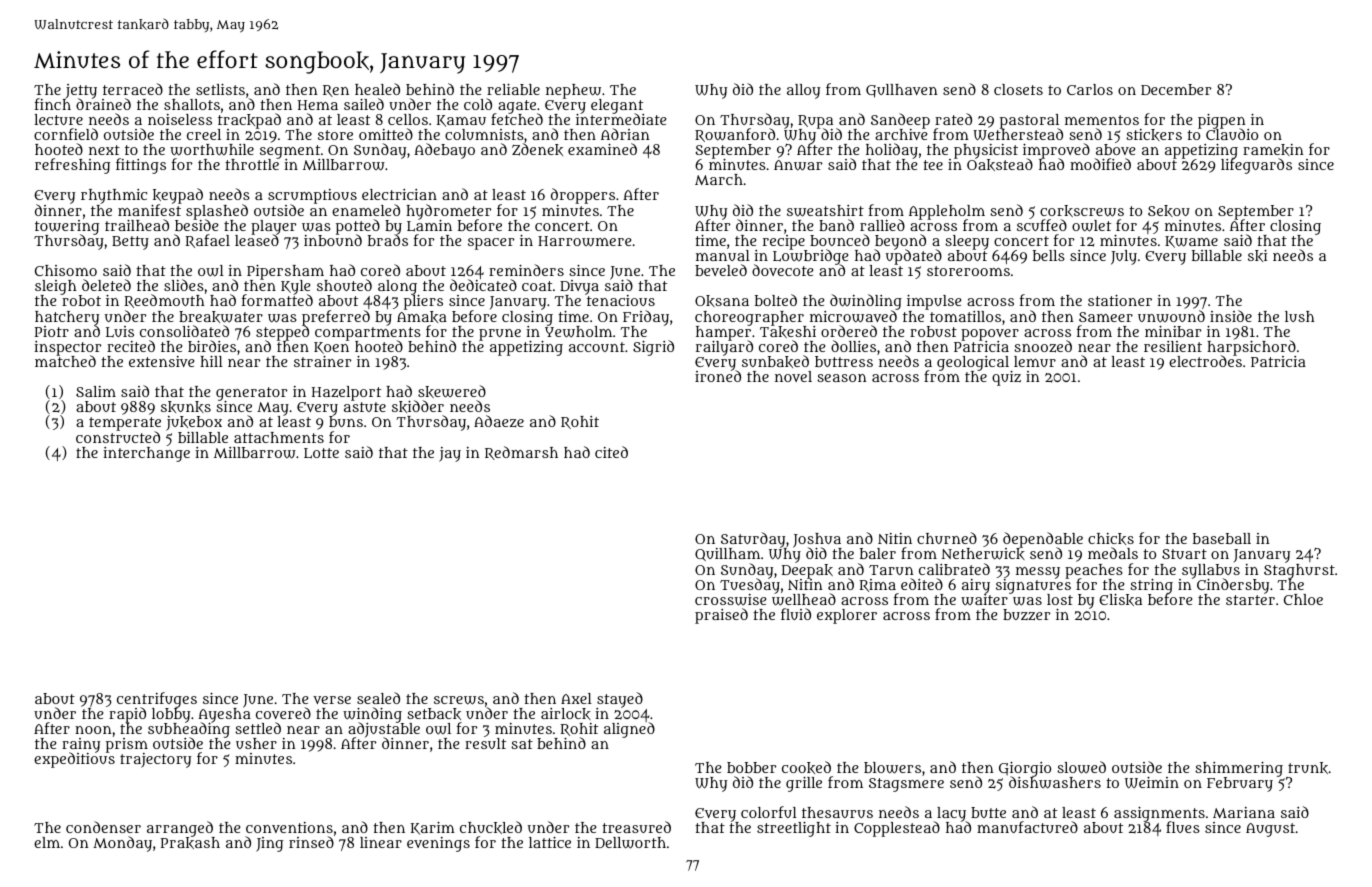  I want to click on December, so click(1176, 89).
